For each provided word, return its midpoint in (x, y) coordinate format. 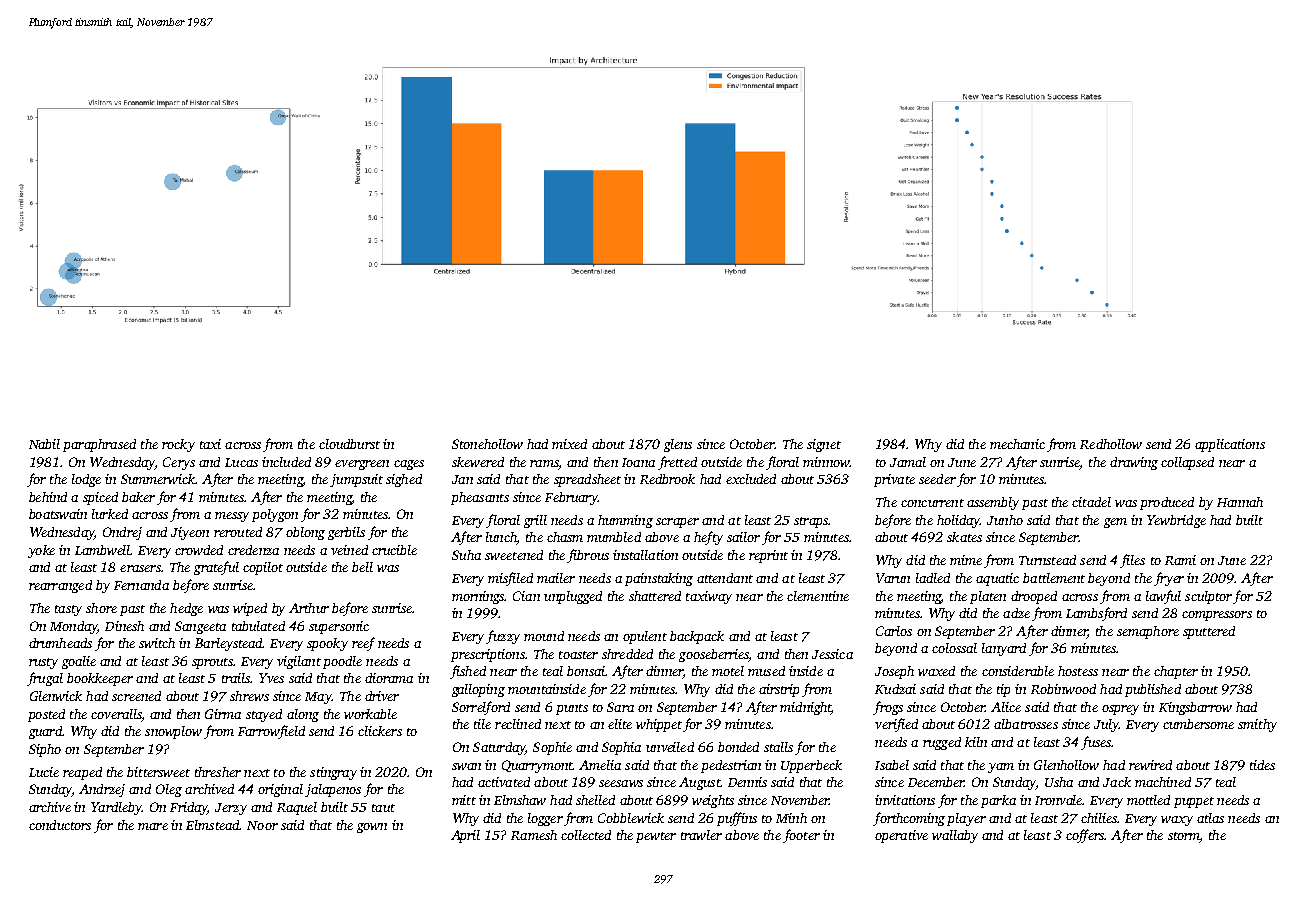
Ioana (638, 462)
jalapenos (333, 790)
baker (138, 497)
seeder (937, 479)
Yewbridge (1176, 521)
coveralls (116, 714)
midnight (805, 708)
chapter (1176, 672)
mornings (478, 597)
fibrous (588, 556)
